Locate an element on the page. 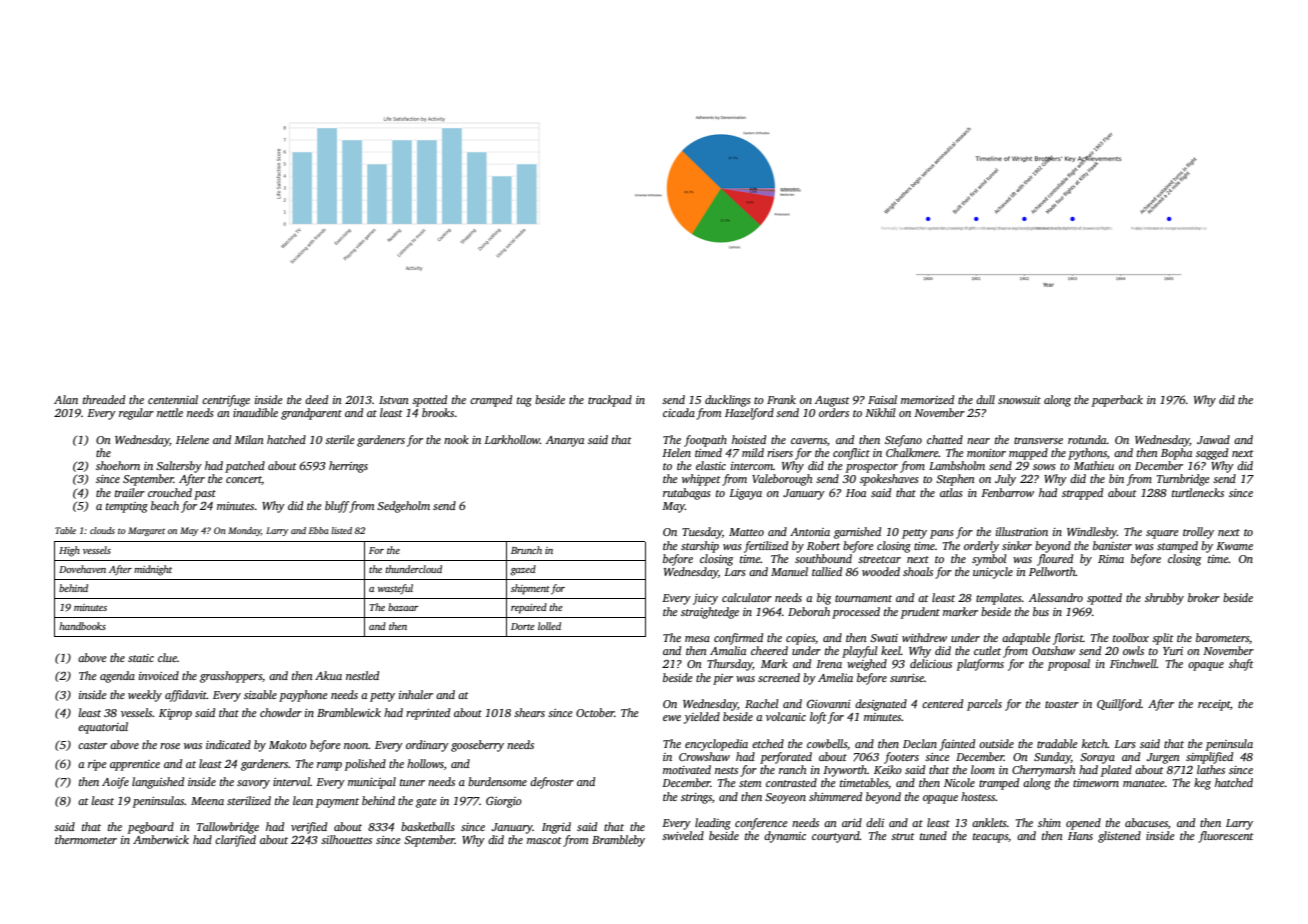 The height and width of the document is (924, 1308). Turnbridge is located at coordinates (1183, 480).
